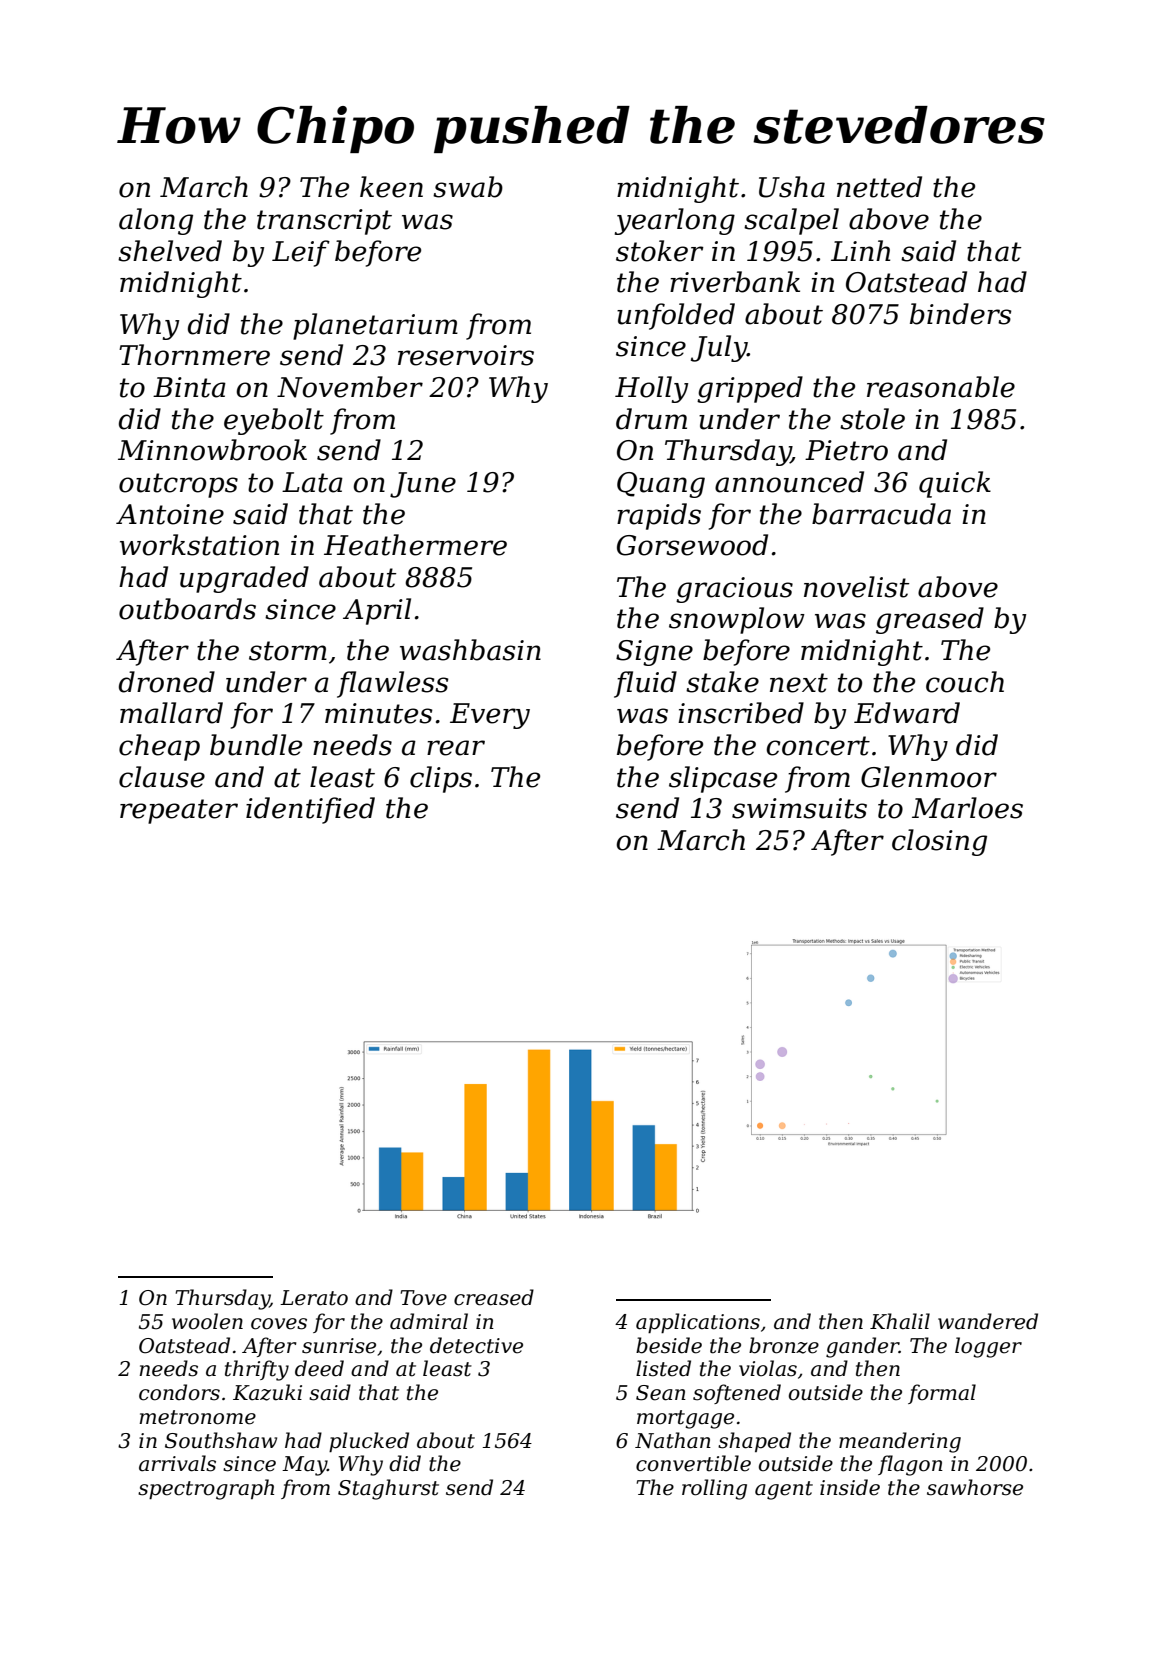 This screenshot has width=1165, height=1654. What do you see at coordinates (879, 187) in the screenshot?
I see `netted` at bounding box center [879, 187].
